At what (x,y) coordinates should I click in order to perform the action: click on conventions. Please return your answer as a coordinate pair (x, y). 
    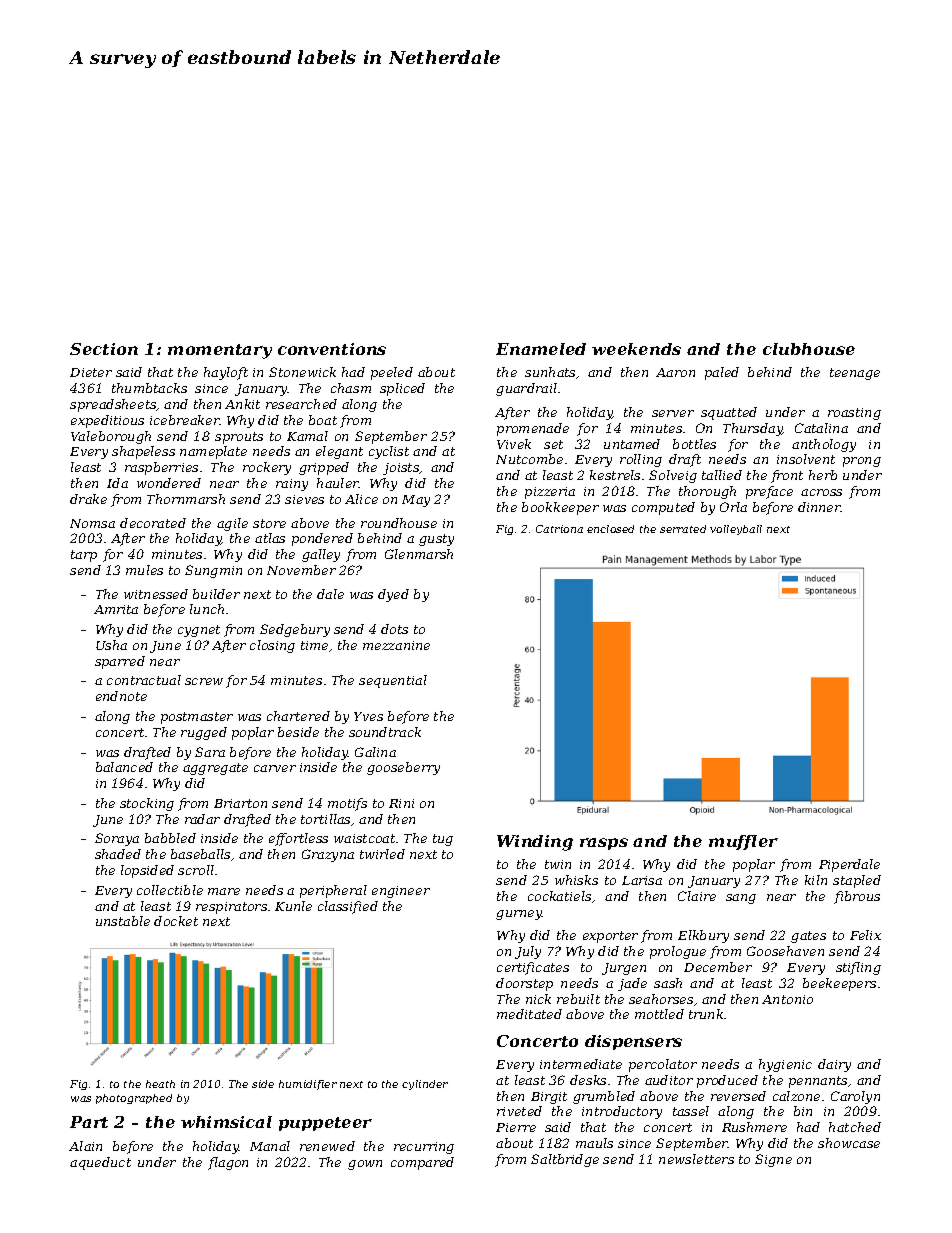
    Looking at the image, I should click on (332, 349).
